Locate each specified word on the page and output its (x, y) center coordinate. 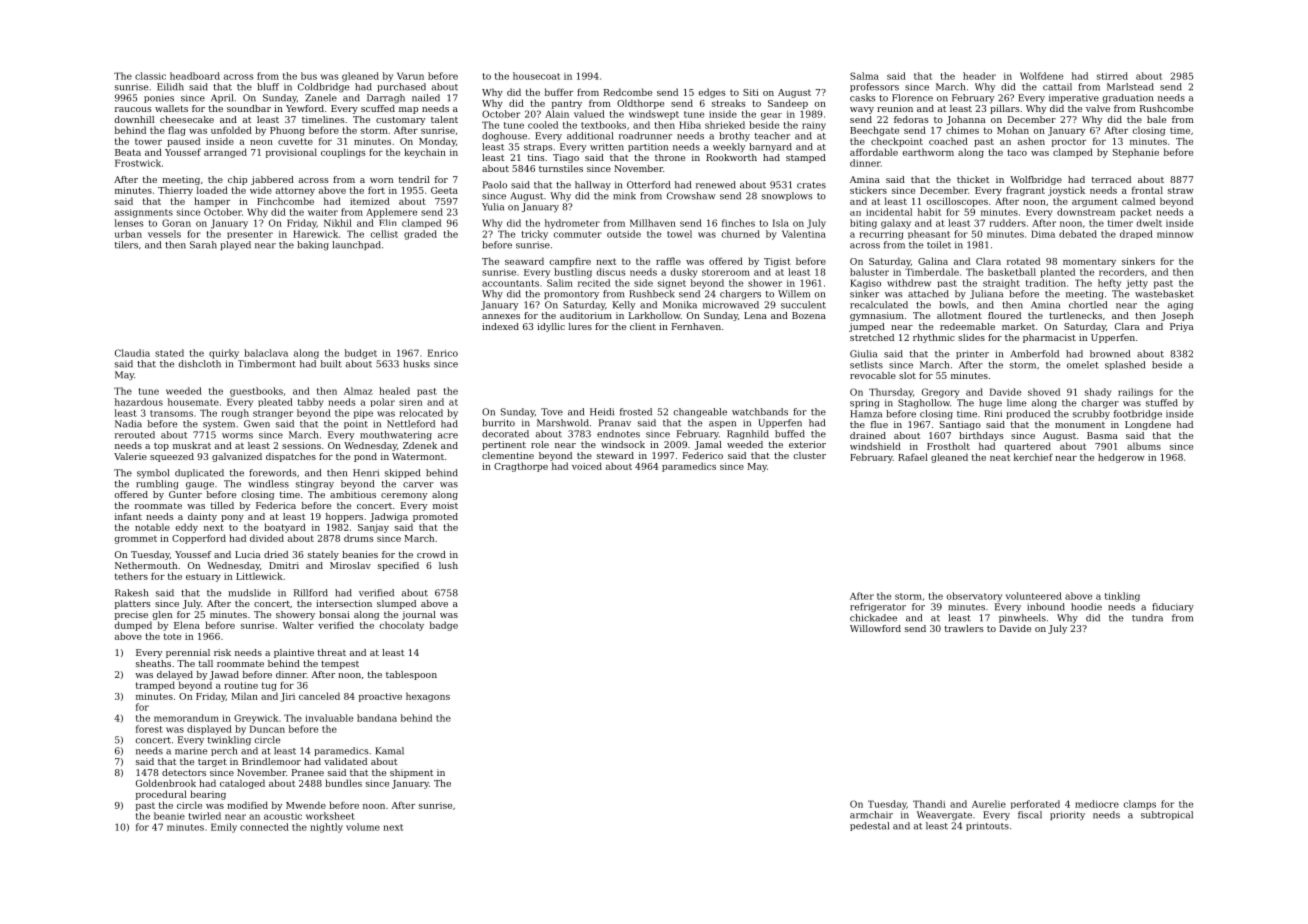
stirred (1112, 76)
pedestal (869, 826)
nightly (326, 828)
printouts (987, 826)
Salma (864, 76)
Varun (410, 76)
